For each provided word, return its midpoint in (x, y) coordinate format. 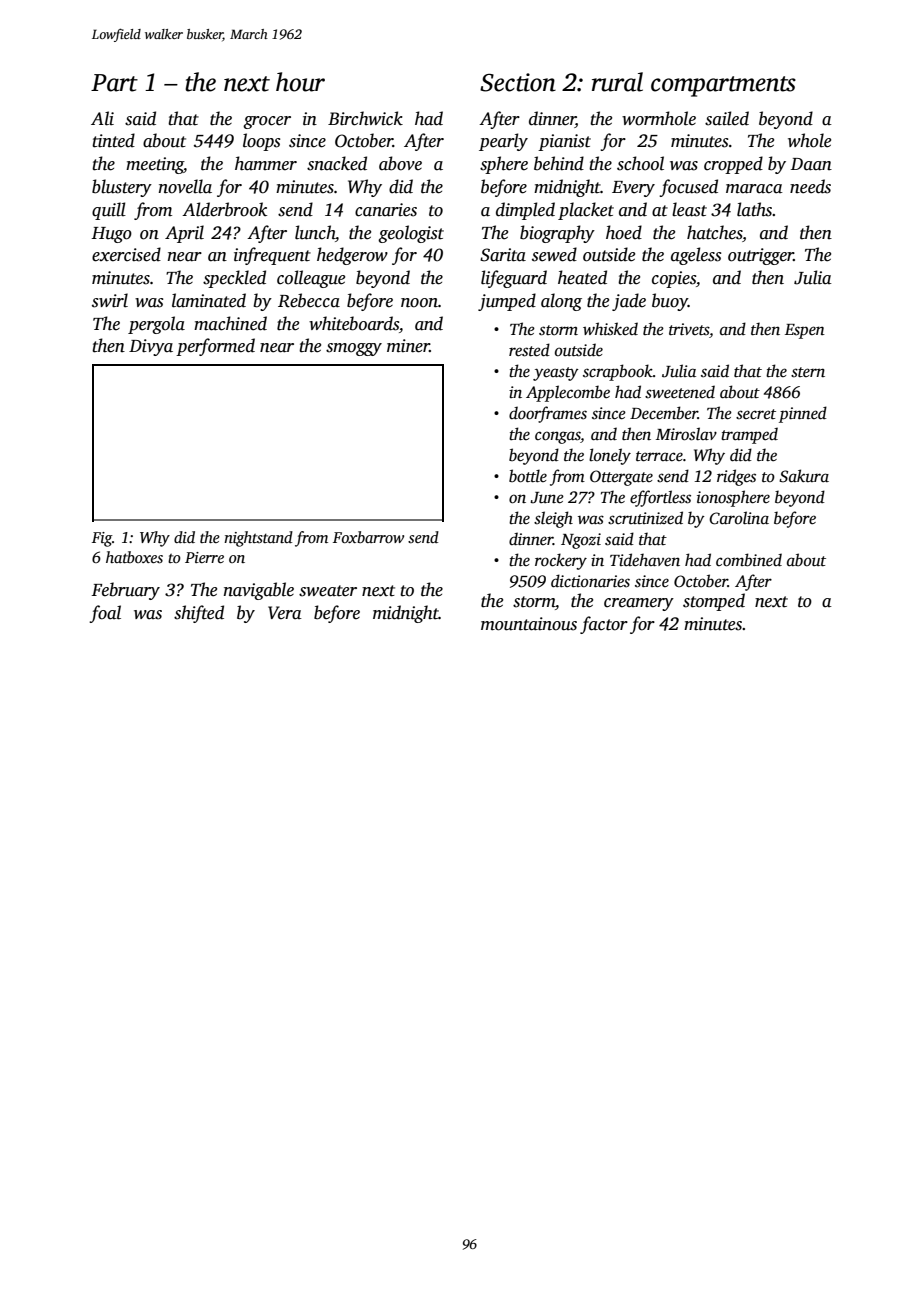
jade (629, 302)
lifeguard (514, 279)
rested (529, 350)
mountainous (529, 624)
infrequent (272, 256)
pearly (503, 142)
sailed (727, 118)
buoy (670, 302)
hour (300, 82)
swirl (110, 300)
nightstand (258, 539)
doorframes (548, 414)
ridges (736, 477)
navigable (259, 591)
